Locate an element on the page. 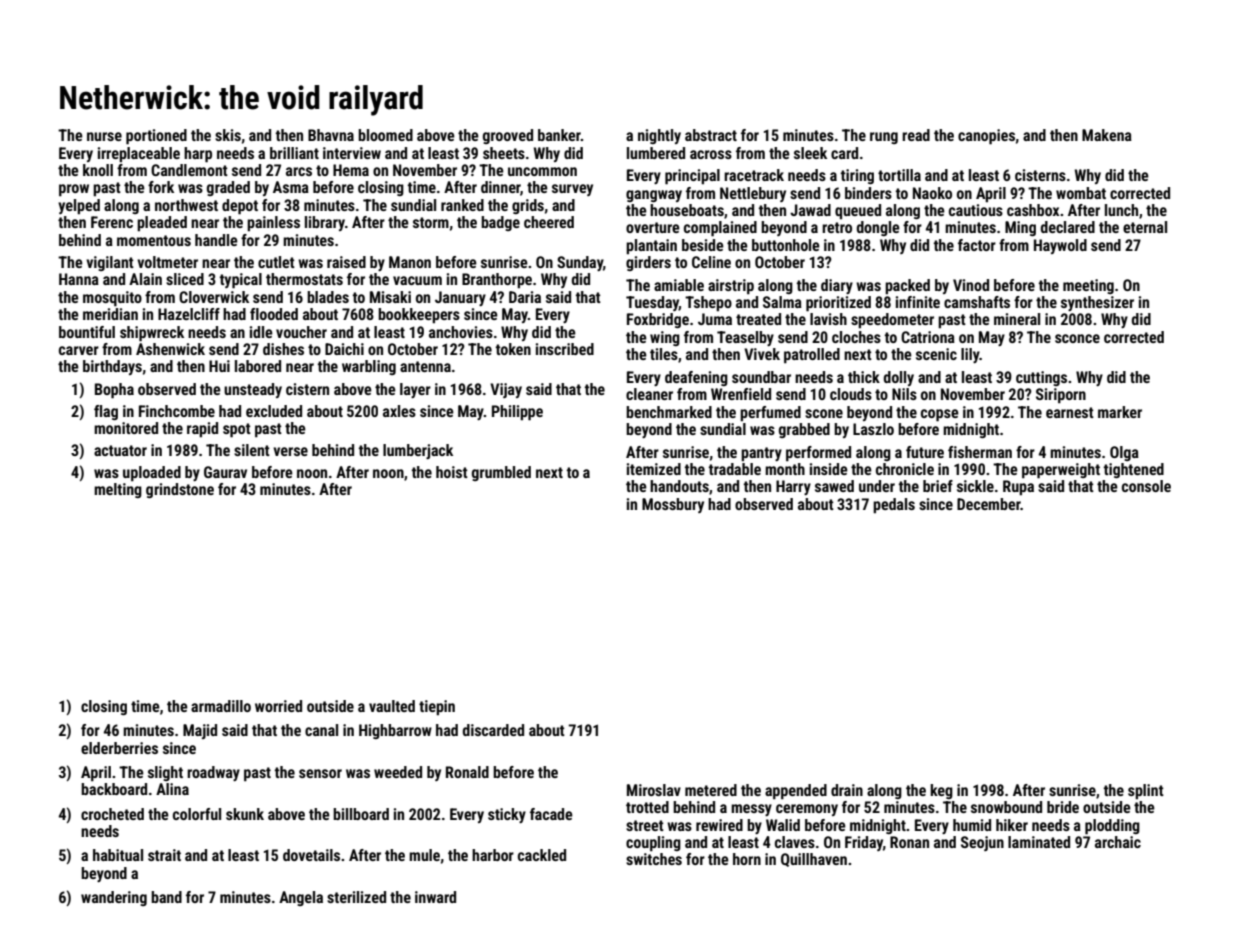 This image has width=1233, height=952. December is located at coordinates (989, 504).
